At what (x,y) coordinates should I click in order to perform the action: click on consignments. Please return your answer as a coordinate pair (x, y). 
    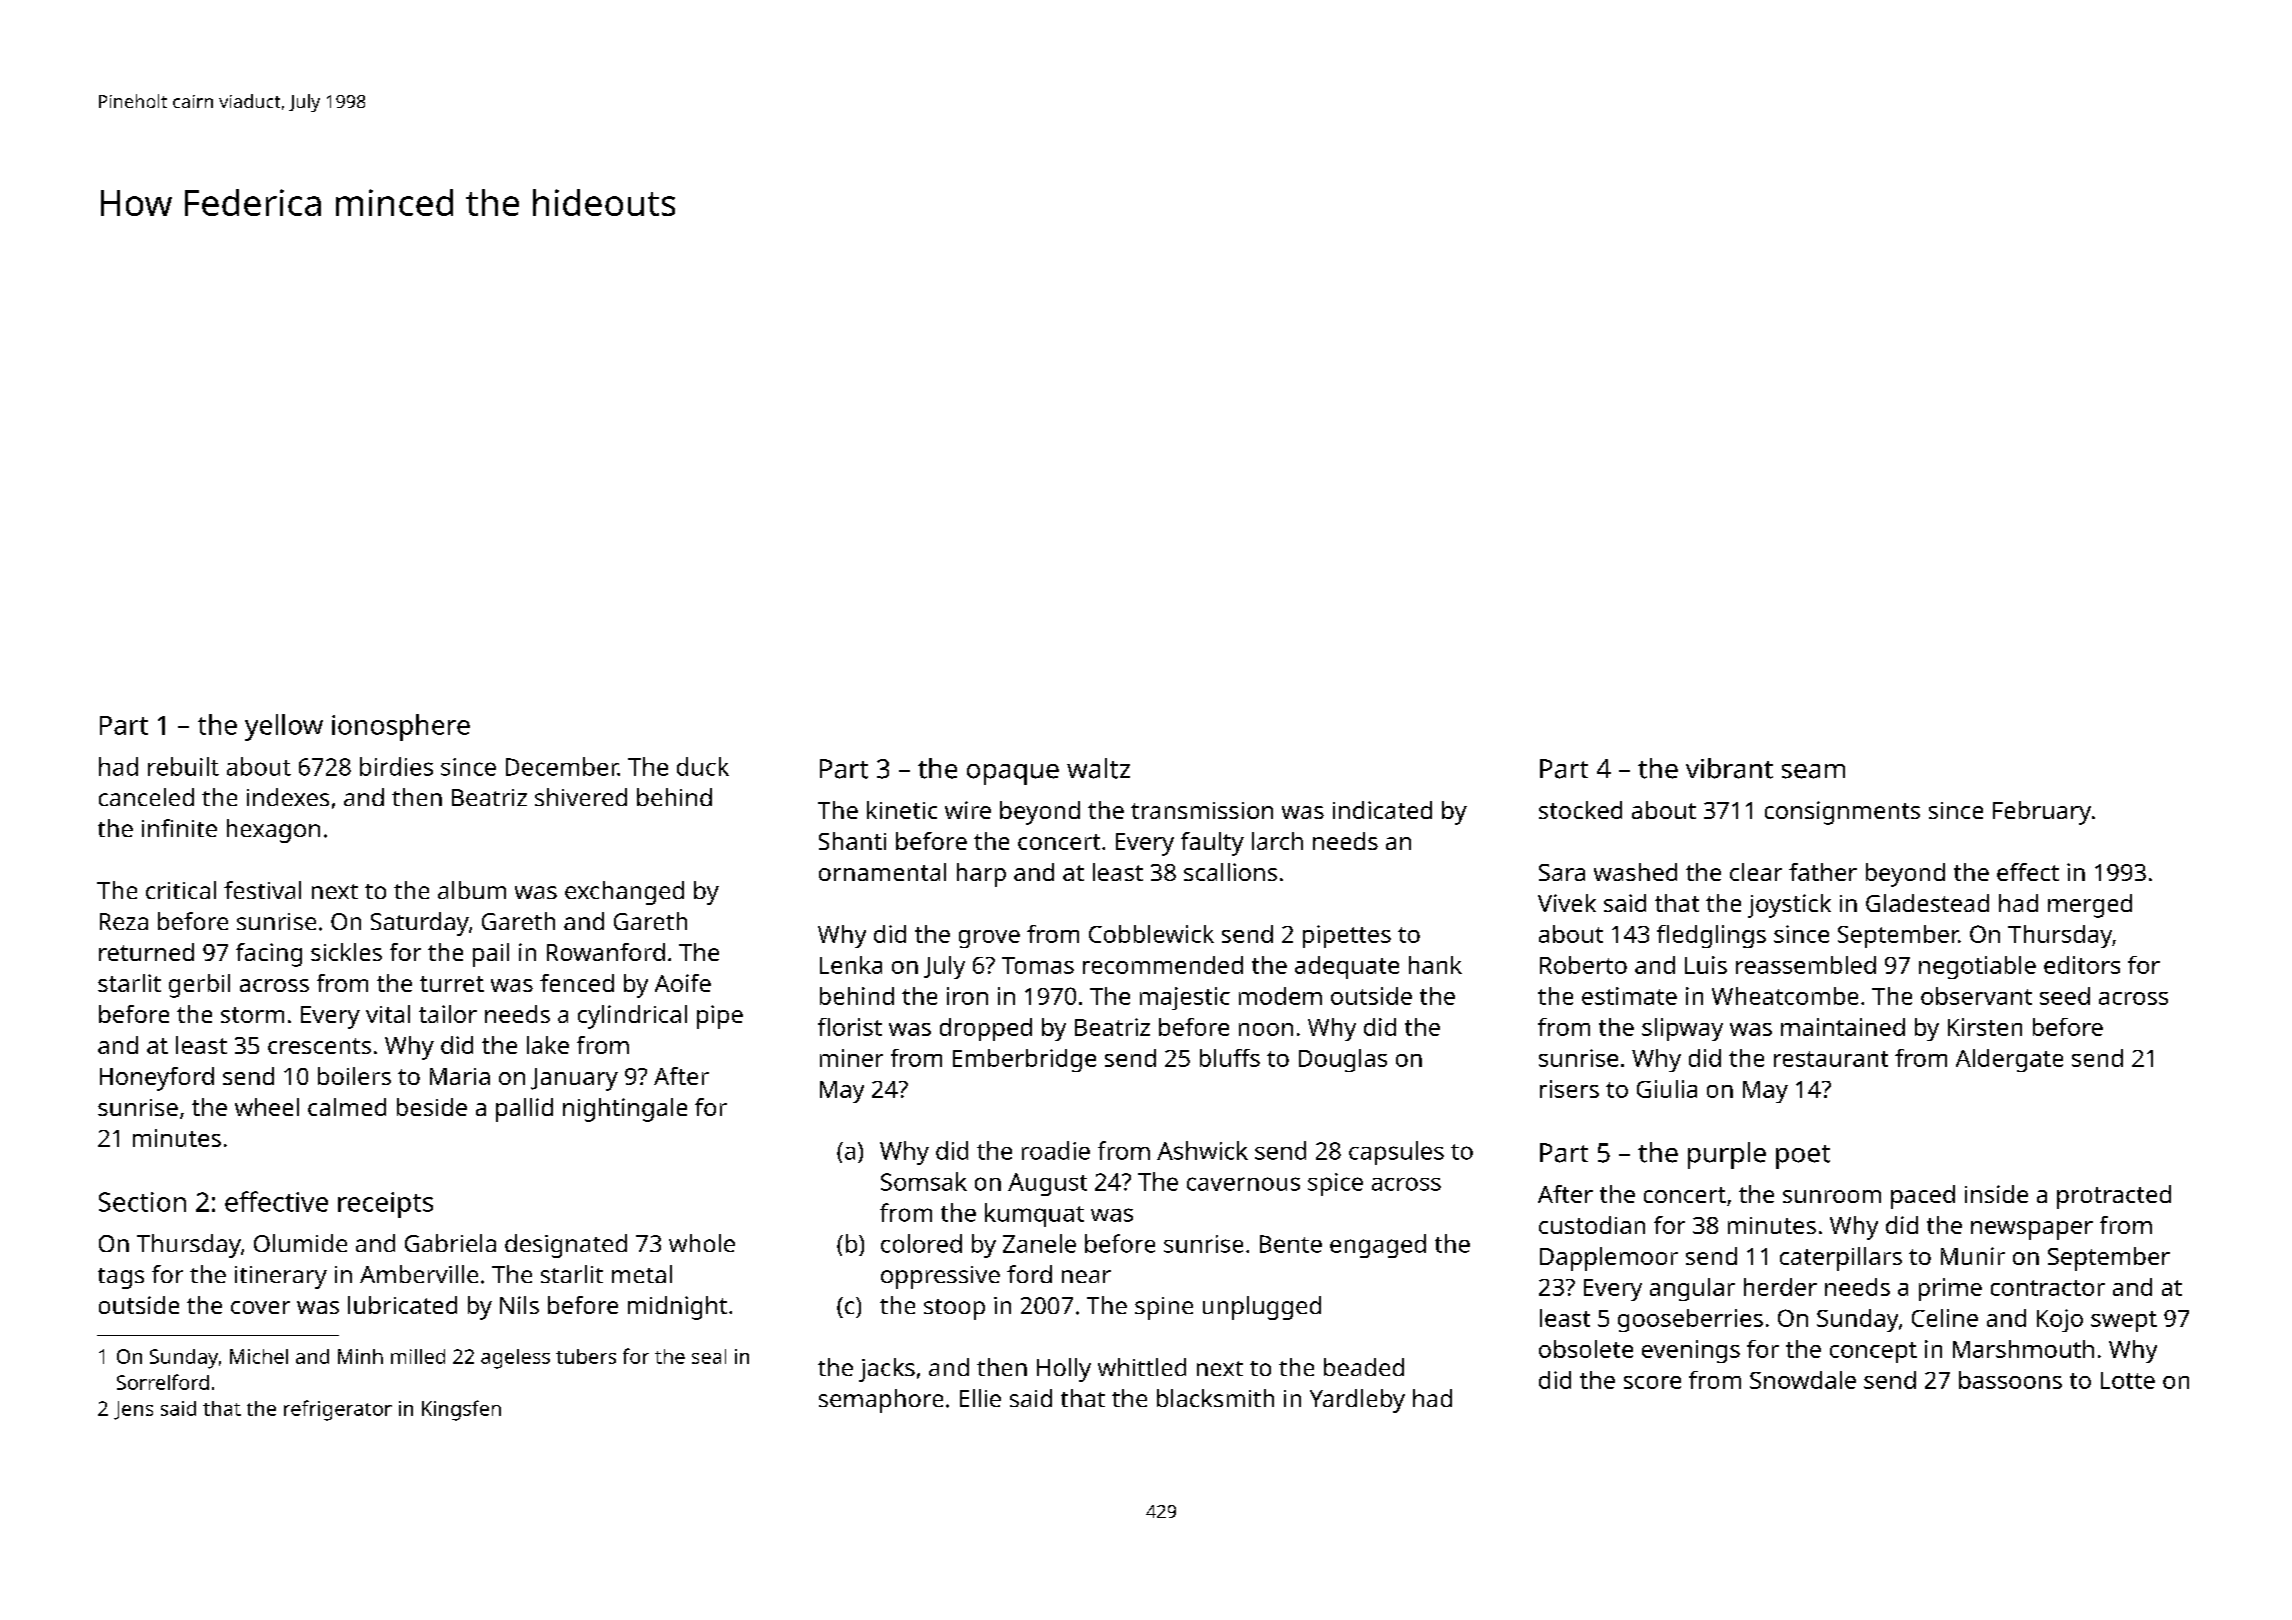
    Looking at the image, I should click on (1842, 813).
